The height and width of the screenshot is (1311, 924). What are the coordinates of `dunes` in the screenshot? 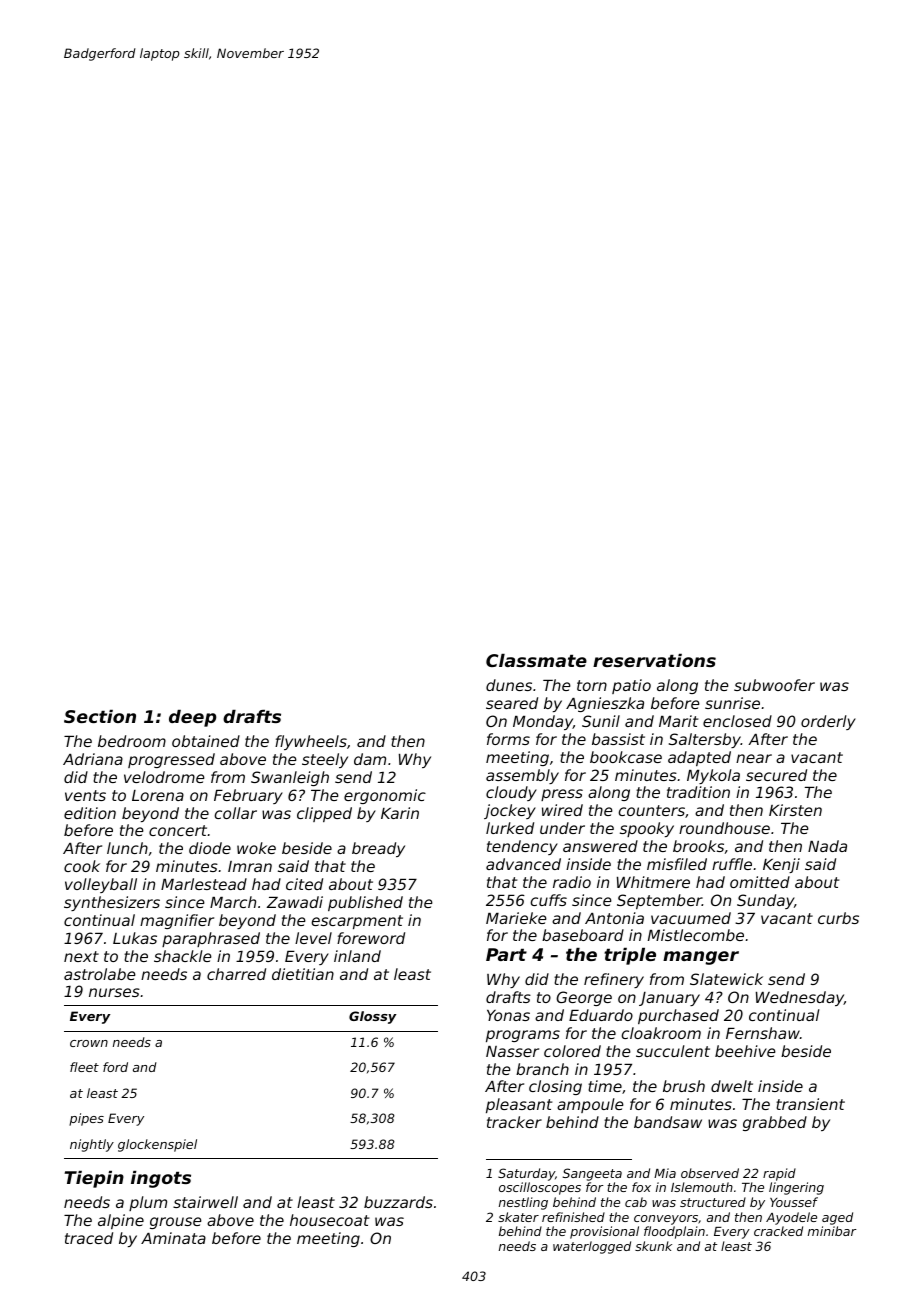 It's located at (509, 685).
